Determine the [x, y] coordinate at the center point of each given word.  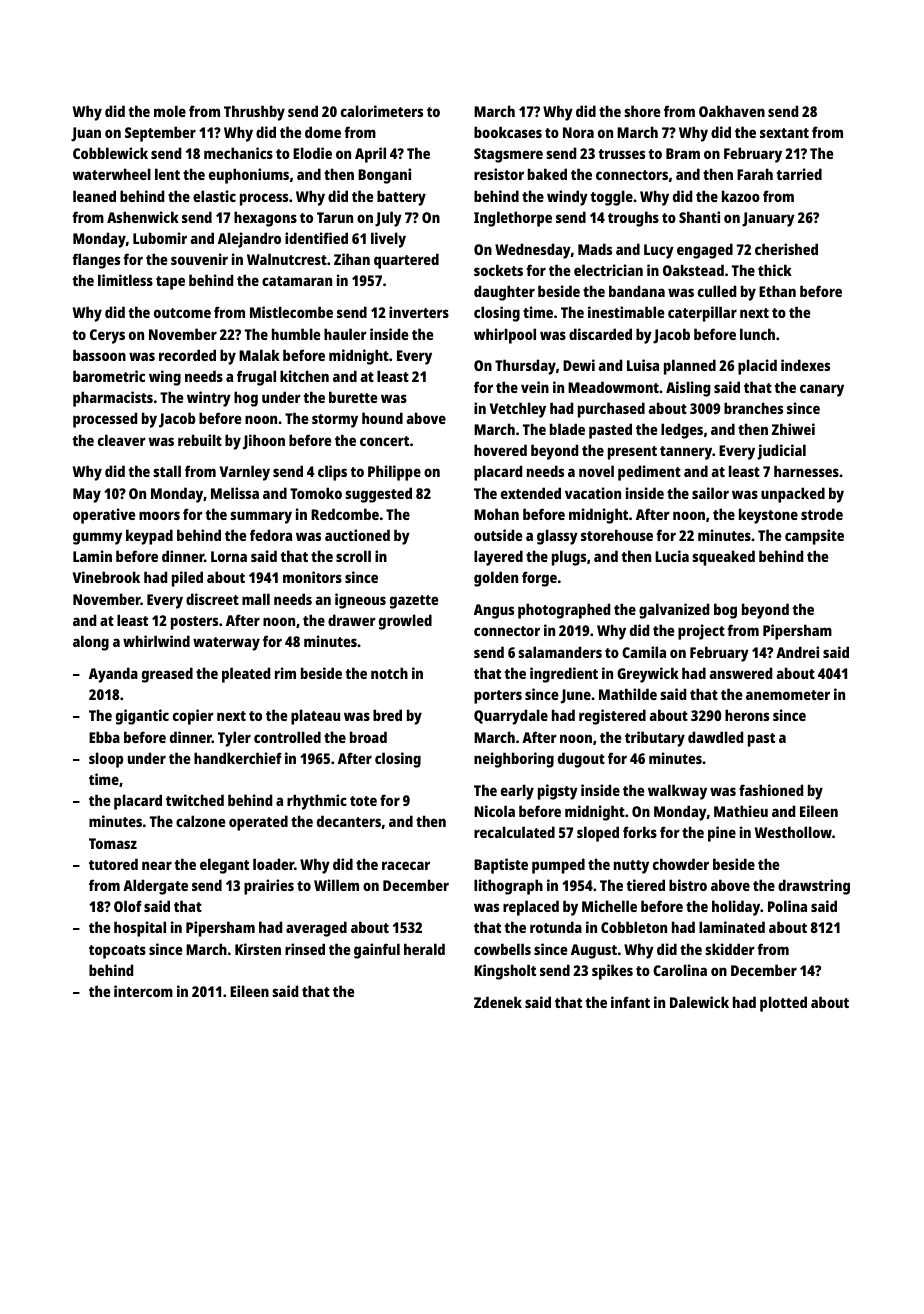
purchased [611, 410]
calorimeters [382, 111]
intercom [143, 991]
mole [170, 111]
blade [567, 429]
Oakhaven [732, 111]
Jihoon [264, 442]
